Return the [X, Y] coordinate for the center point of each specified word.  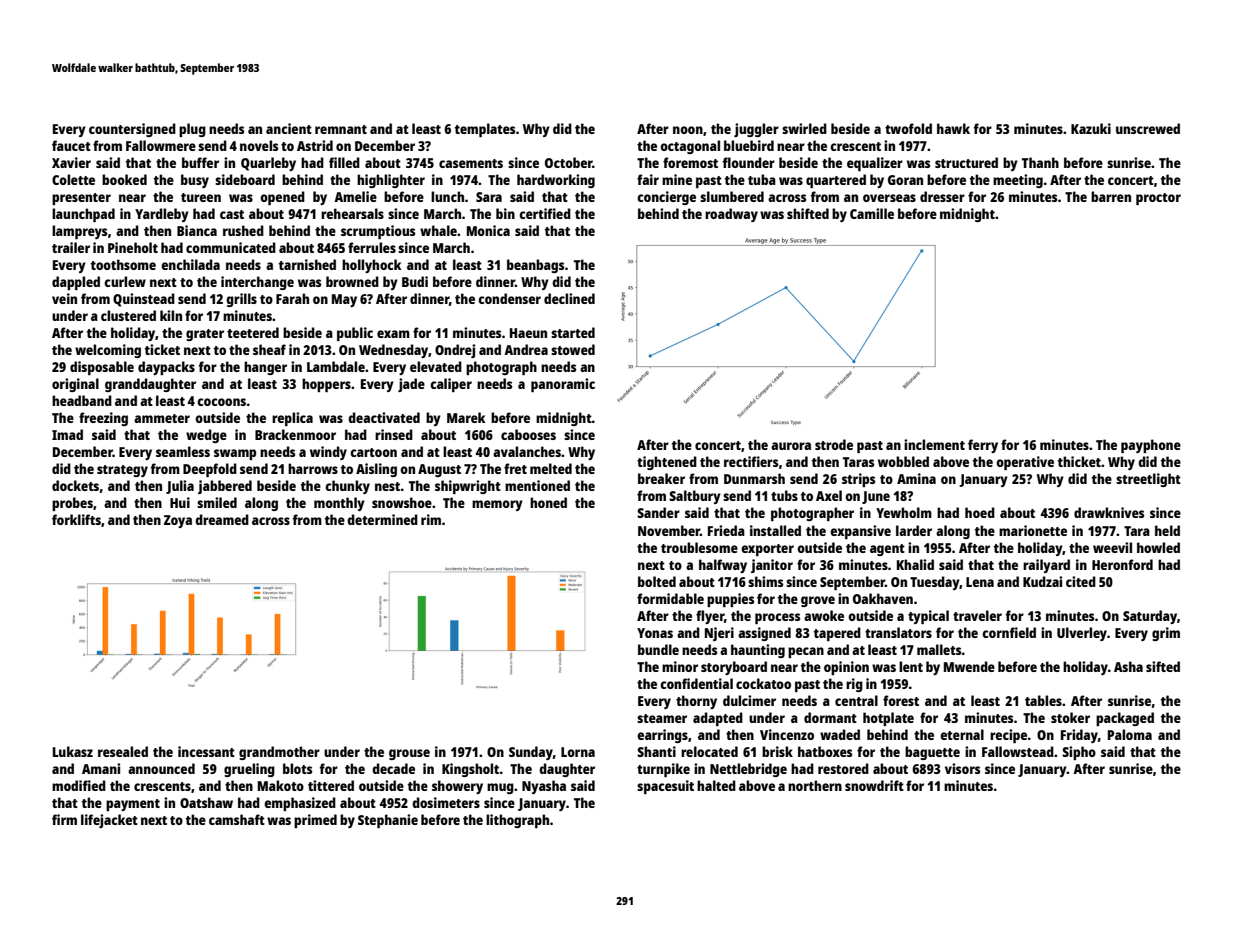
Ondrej [455, 351]
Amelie [355, 196]
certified [545, 213]
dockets [75, 485]
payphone [1151, 446]
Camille [872, 213]
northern [815, 785]
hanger [265, 368]
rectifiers [751, 461]
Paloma [1130, 734]
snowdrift [874, 785]
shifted [808, 213]
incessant [206, 751]
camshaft [237, 819]
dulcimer [749, 700]
